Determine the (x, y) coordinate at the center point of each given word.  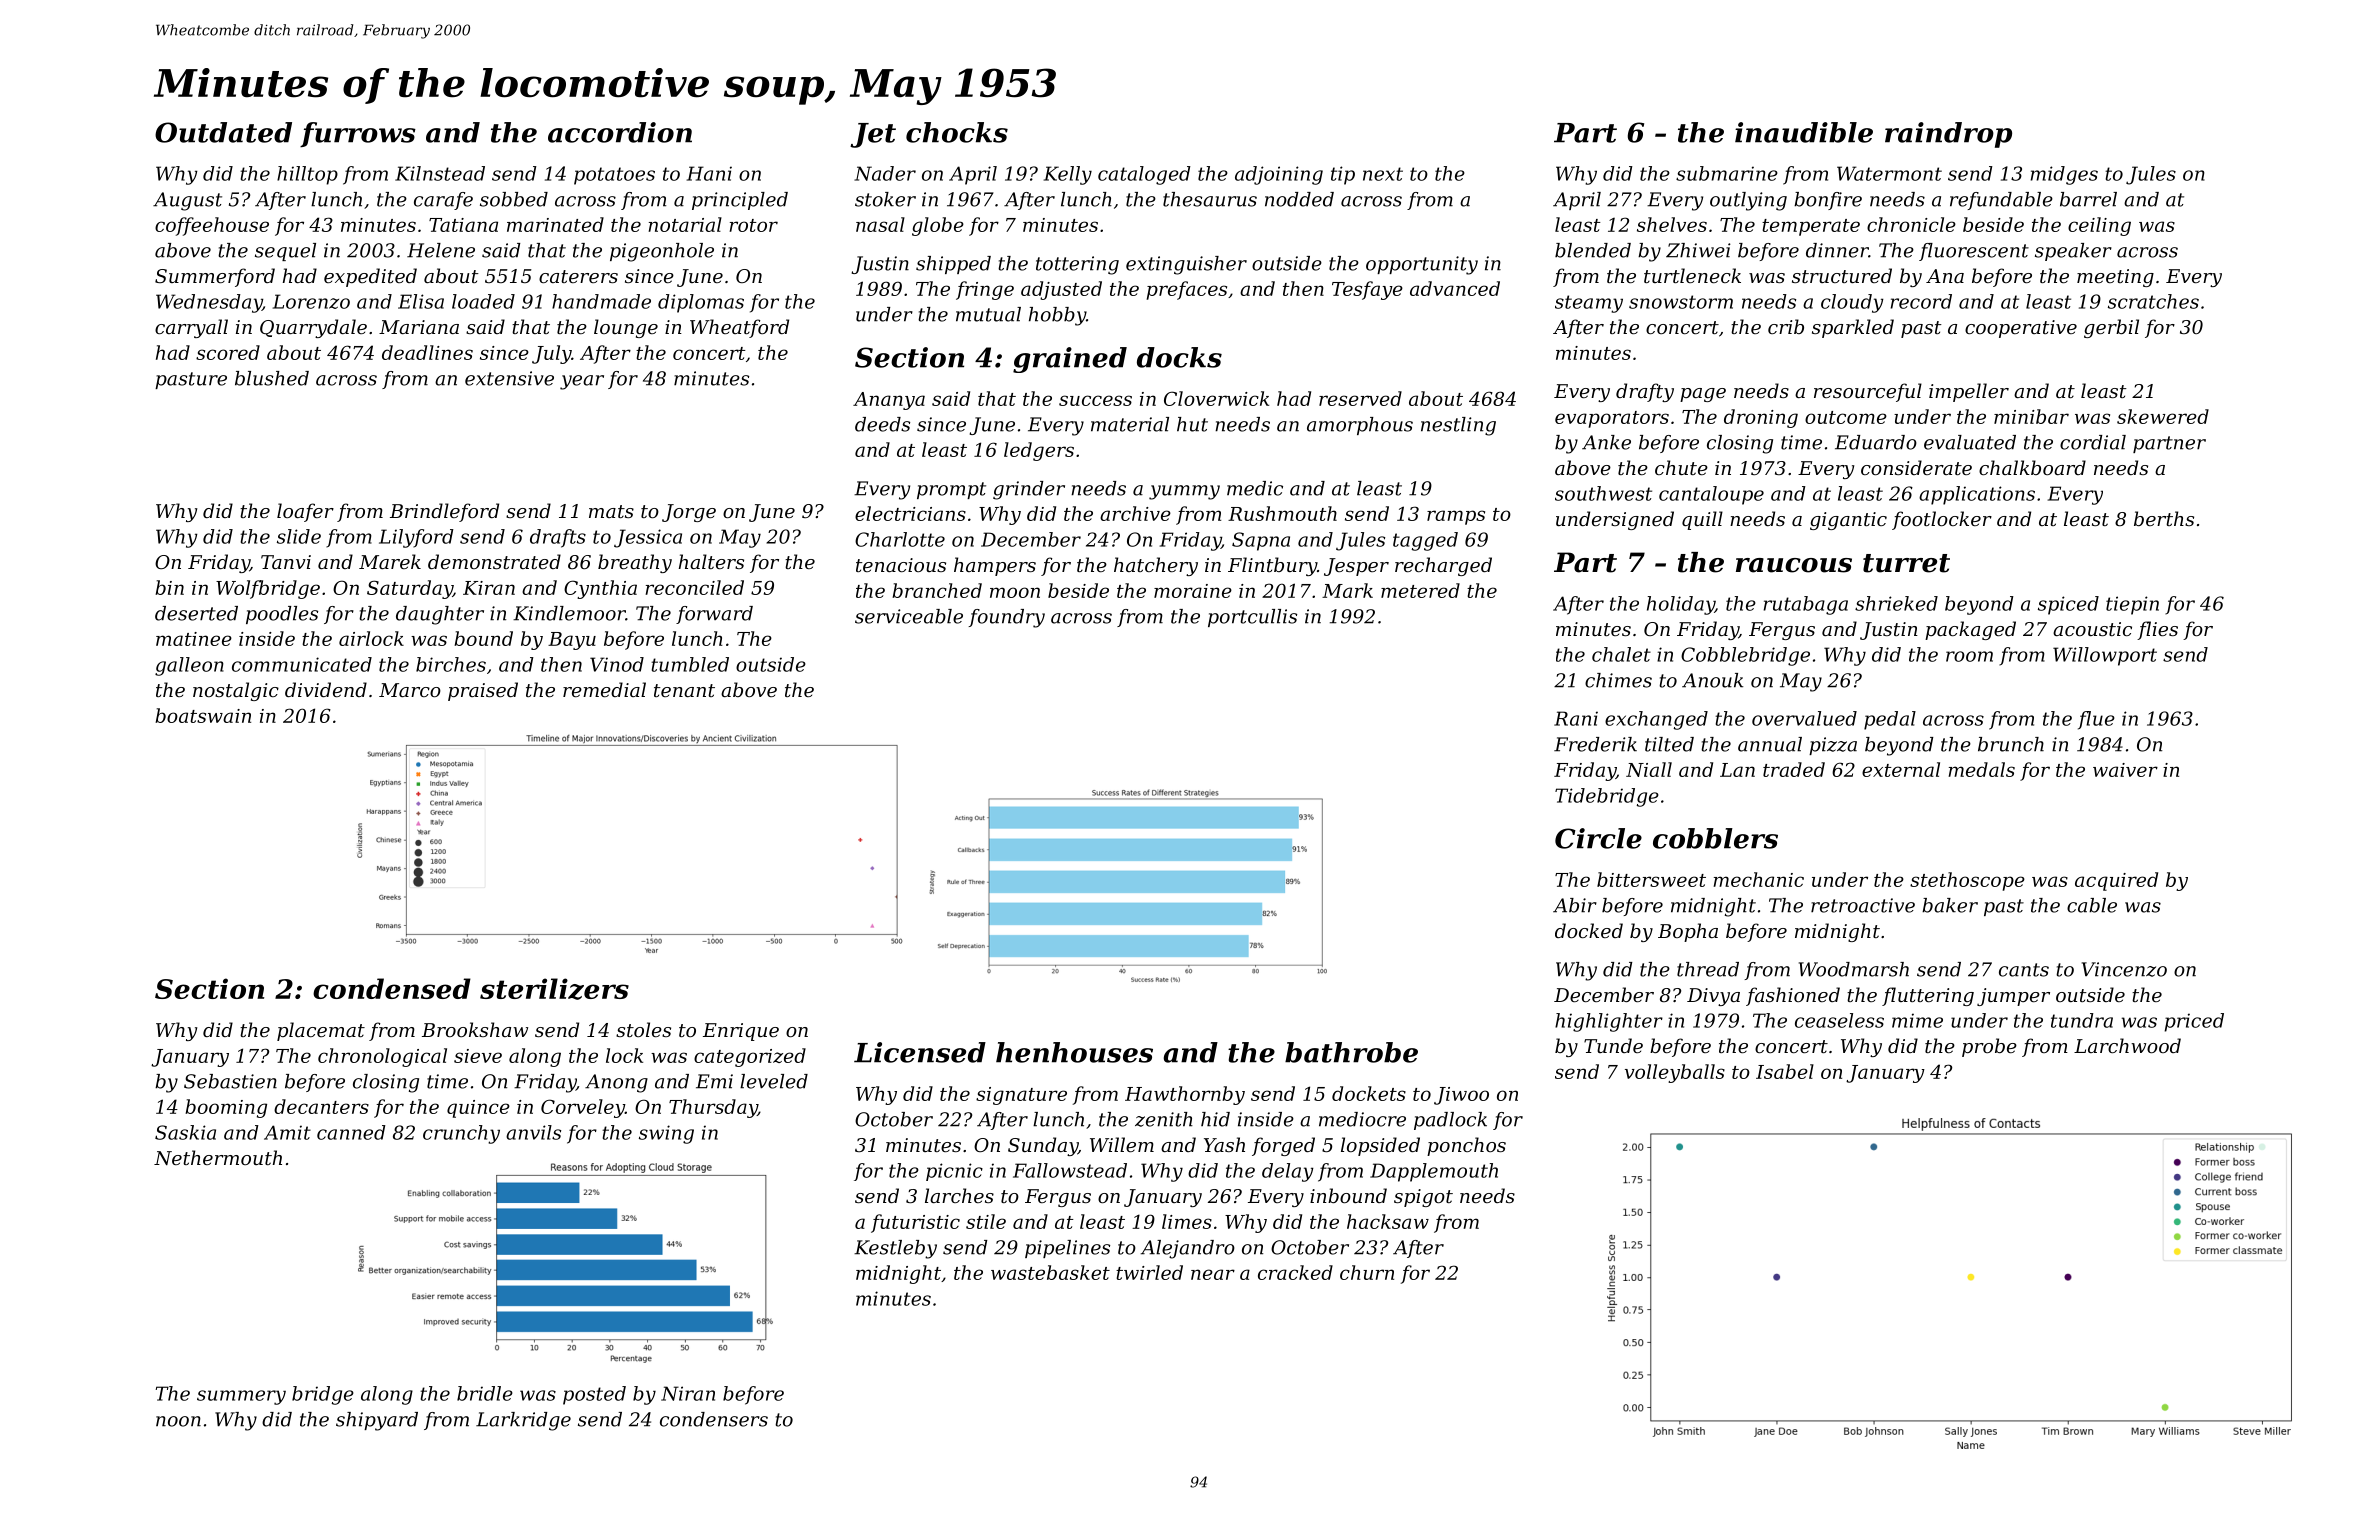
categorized (750, 1057)
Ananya (889, 401)
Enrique (741, 1032)
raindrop (1948, 135)
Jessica (648, 538)
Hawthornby (1185, 1095)
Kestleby (895, 1249)
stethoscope (1967, 881)
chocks (957, 132)
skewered (2163, 416)
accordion (620, 132)
